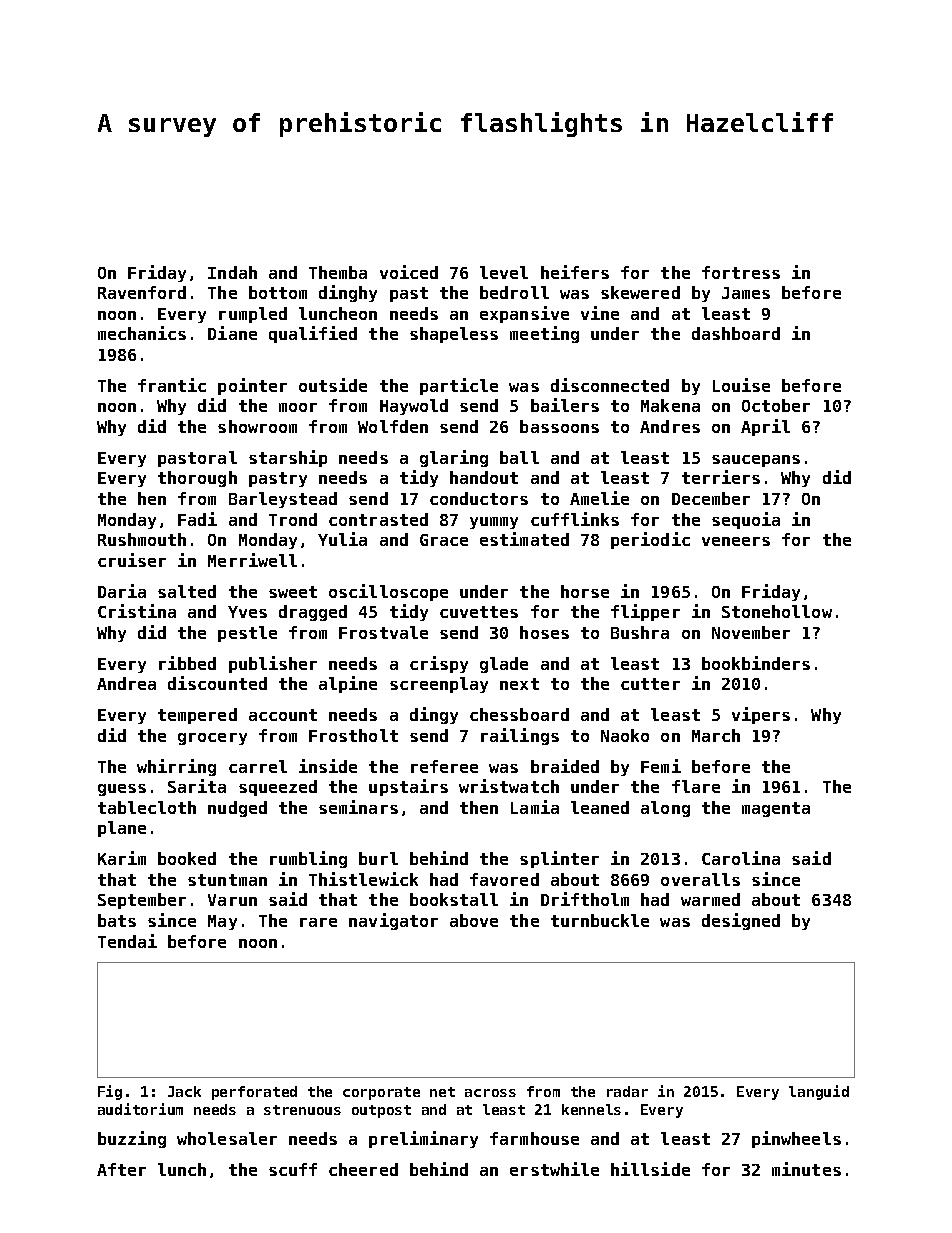 This screenshot has height=1233, width=952. I want to click on Varun, so click(232, 900).
